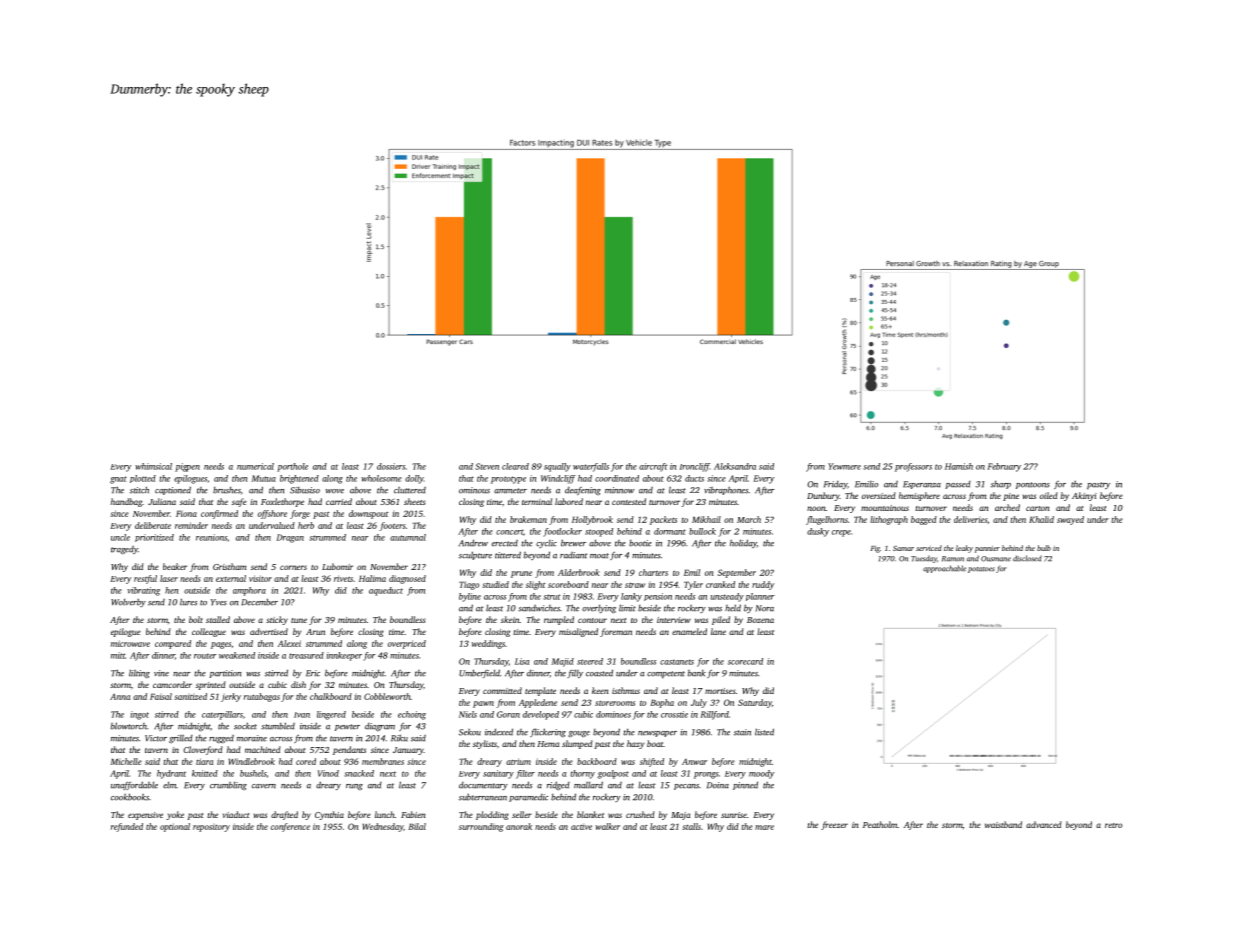 This screenshot has height=952, width=1233. I want to click on flickering, so click(548, 732).
